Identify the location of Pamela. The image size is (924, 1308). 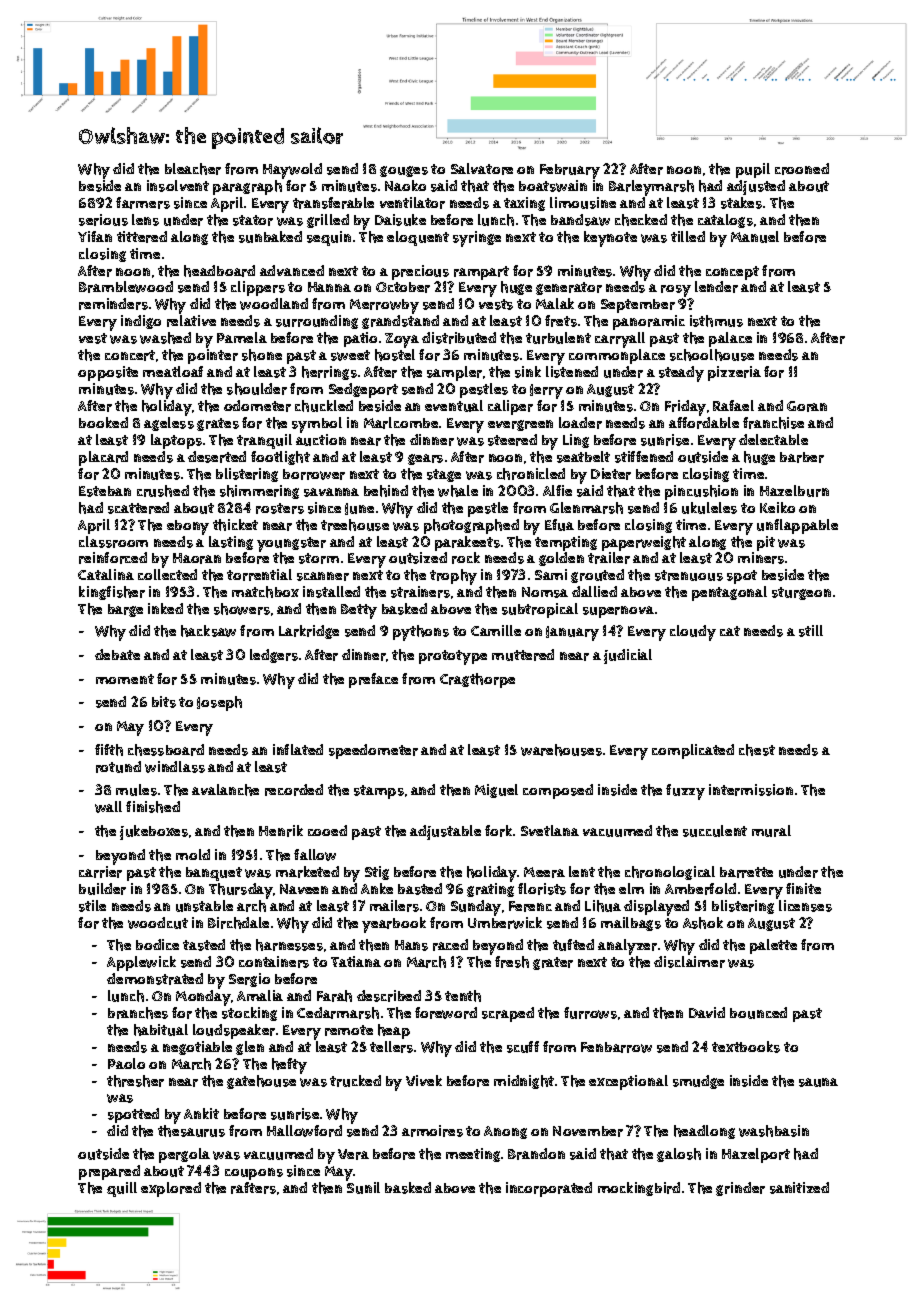
(242, 337).
